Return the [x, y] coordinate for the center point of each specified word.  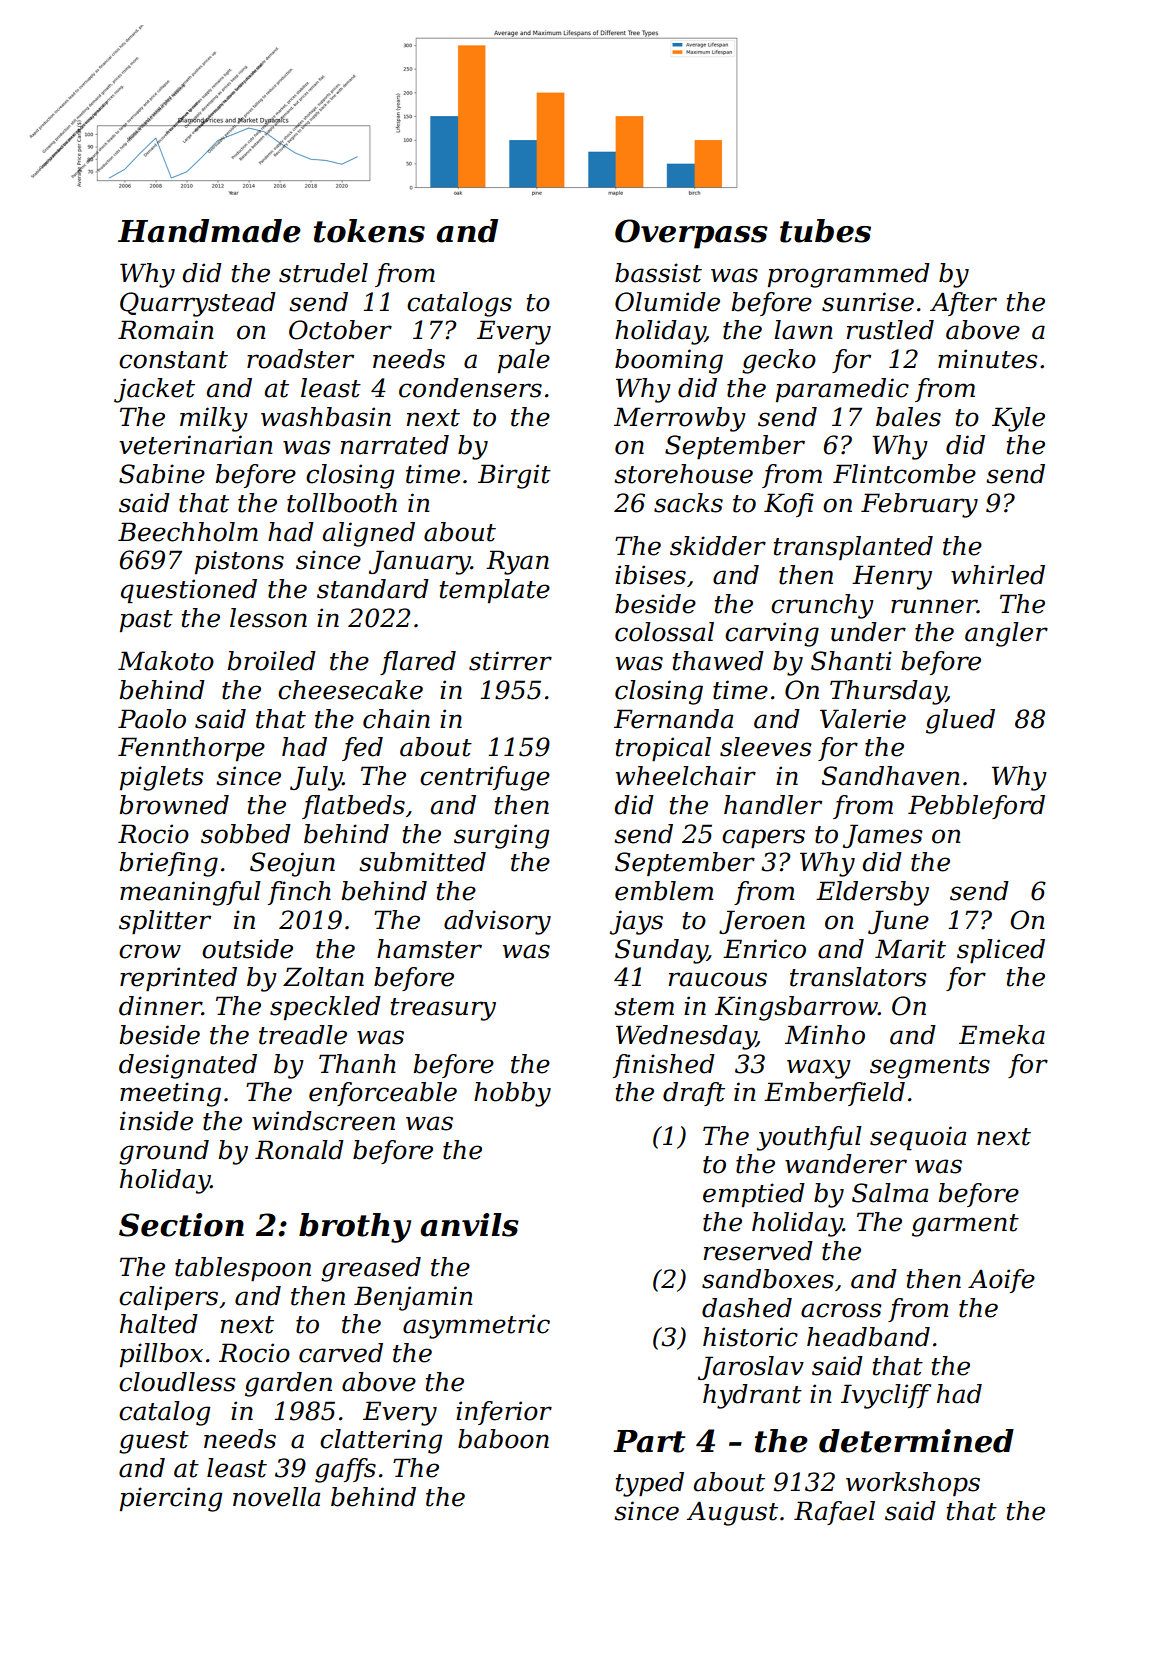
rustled [890, 330]
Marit [910, 949]
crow [150, 951]
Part [649, 1441]
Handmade [209, 231]
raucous [718, 979]
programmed [849, 275]
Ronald [299, 1150]
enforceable [383, 1094]
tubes [825, 231]
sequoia [918, 1138]
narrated [395, 445]
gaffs [345, 1470]
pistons [239, 562]
